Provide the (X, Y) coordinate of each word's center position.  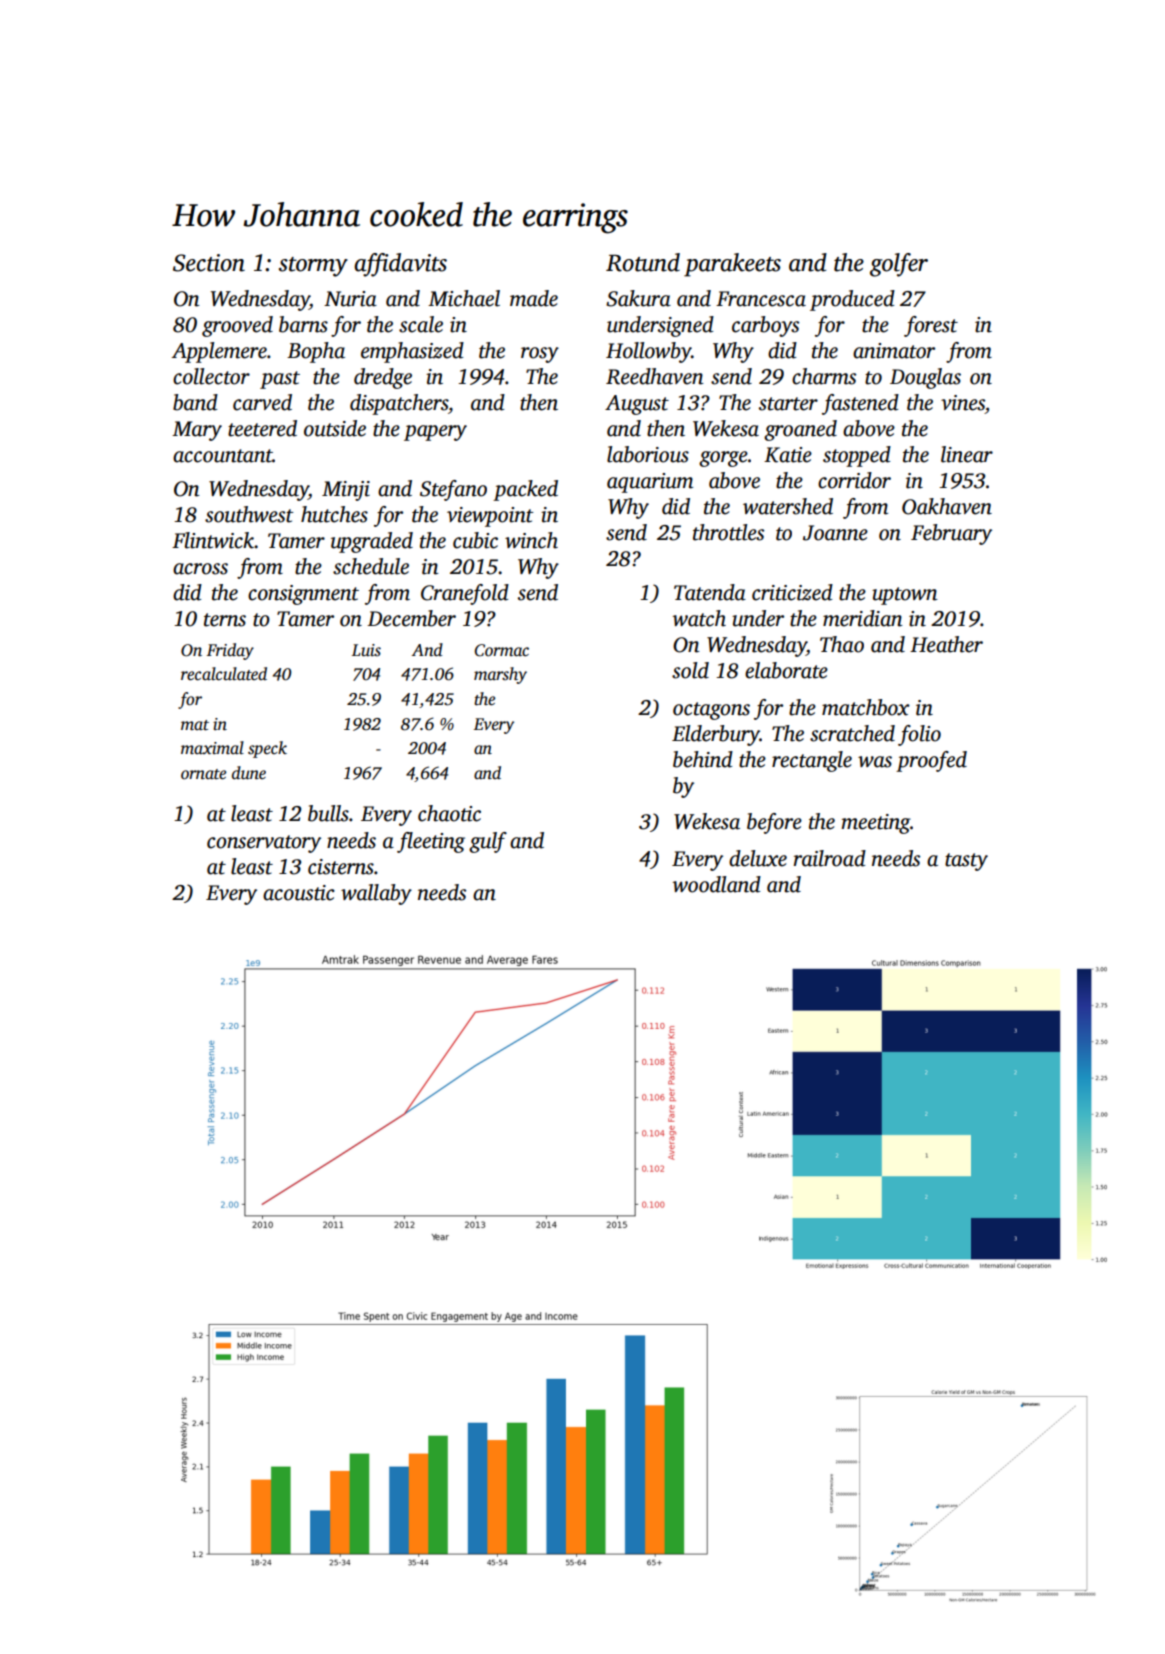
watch (699, 618)
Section (209, 263)
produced (852, 300)
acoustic (299, 893)
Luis (366, 650)
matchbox (866, 707)
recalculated (224, 674)
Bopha (316, 352)
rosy (540, 355)
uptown (905, 596)
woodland (717, 884)
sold (690, 670)
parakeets (732, 265)
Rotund (643, 262)
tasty (966, 862)
